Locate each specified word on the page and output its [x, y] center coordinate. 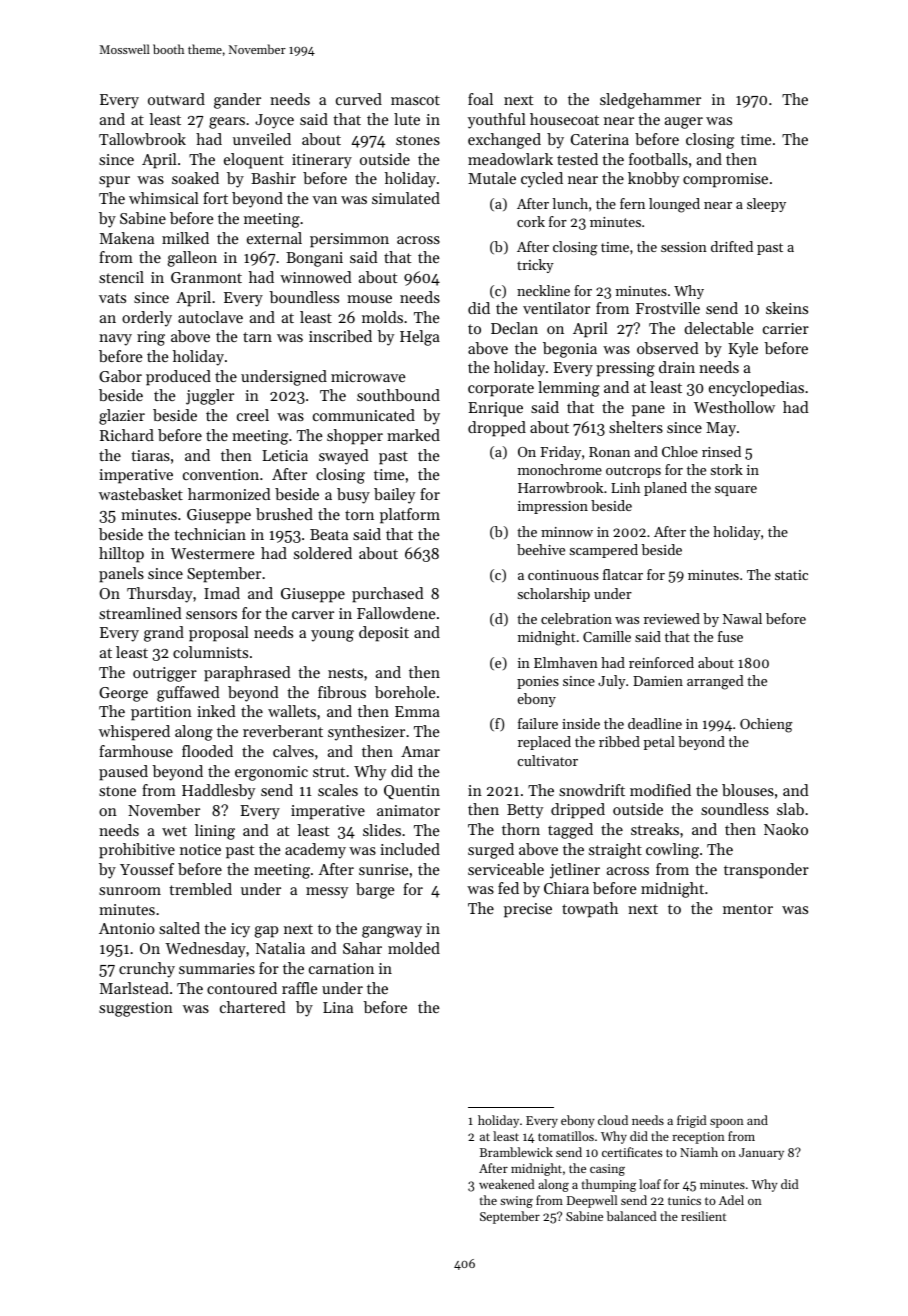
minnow [567, 532]
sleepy [766, 205]
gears [227, 123]
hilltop [121, 555]
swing [516, 1202]
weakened [507, 1184]
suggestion [136, 1009]
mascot [415, 100]
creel [253, 415]
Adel [731, 1200]
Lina [338, 1007]
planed [665, 489]
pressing [625, 369]
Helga [420, 338]
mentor [748, 909]
